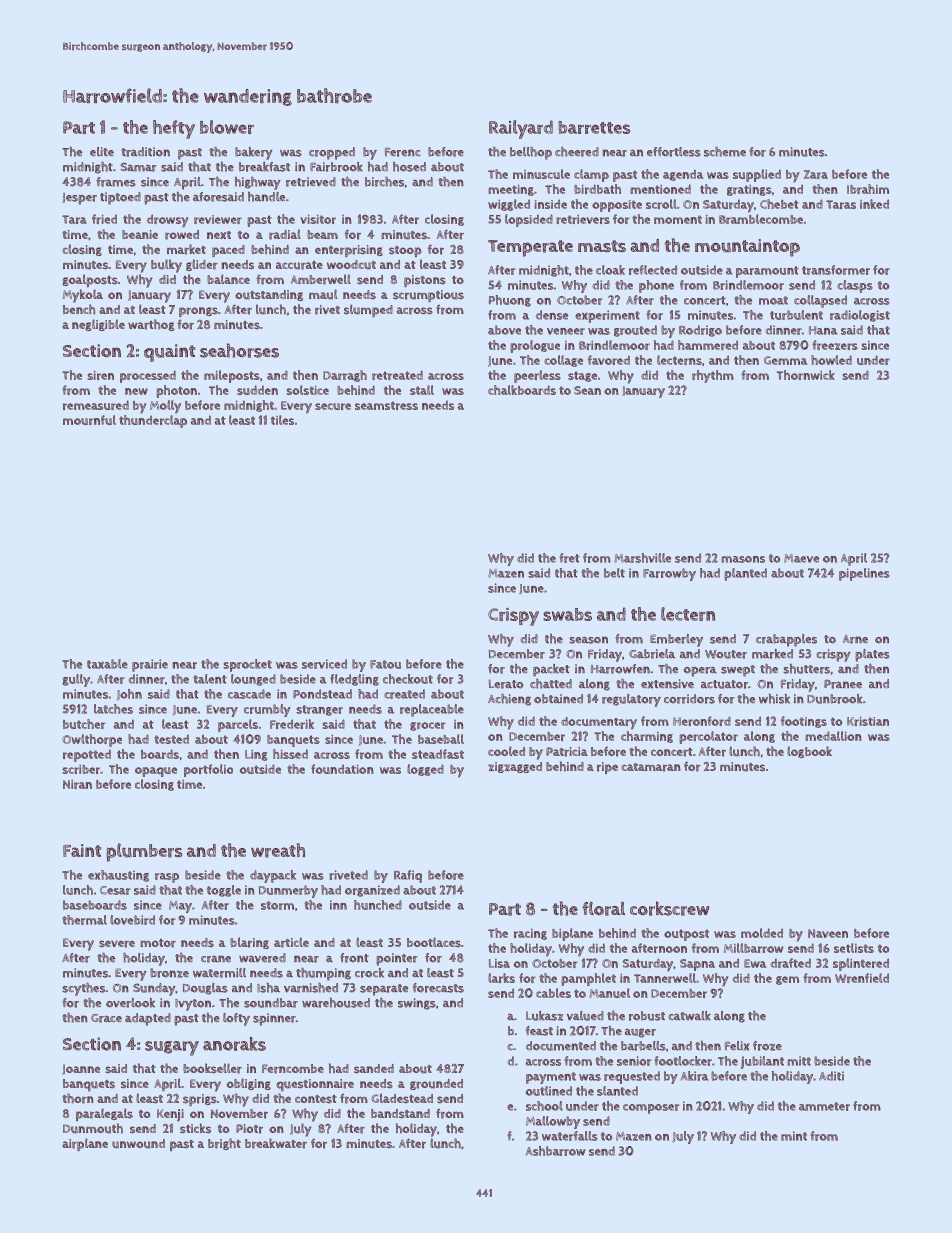 This screenshot has width=952, height=1233. Describe the element at coordinates (669, 908) in the screenshot. I see `corkscrew` at that location.
